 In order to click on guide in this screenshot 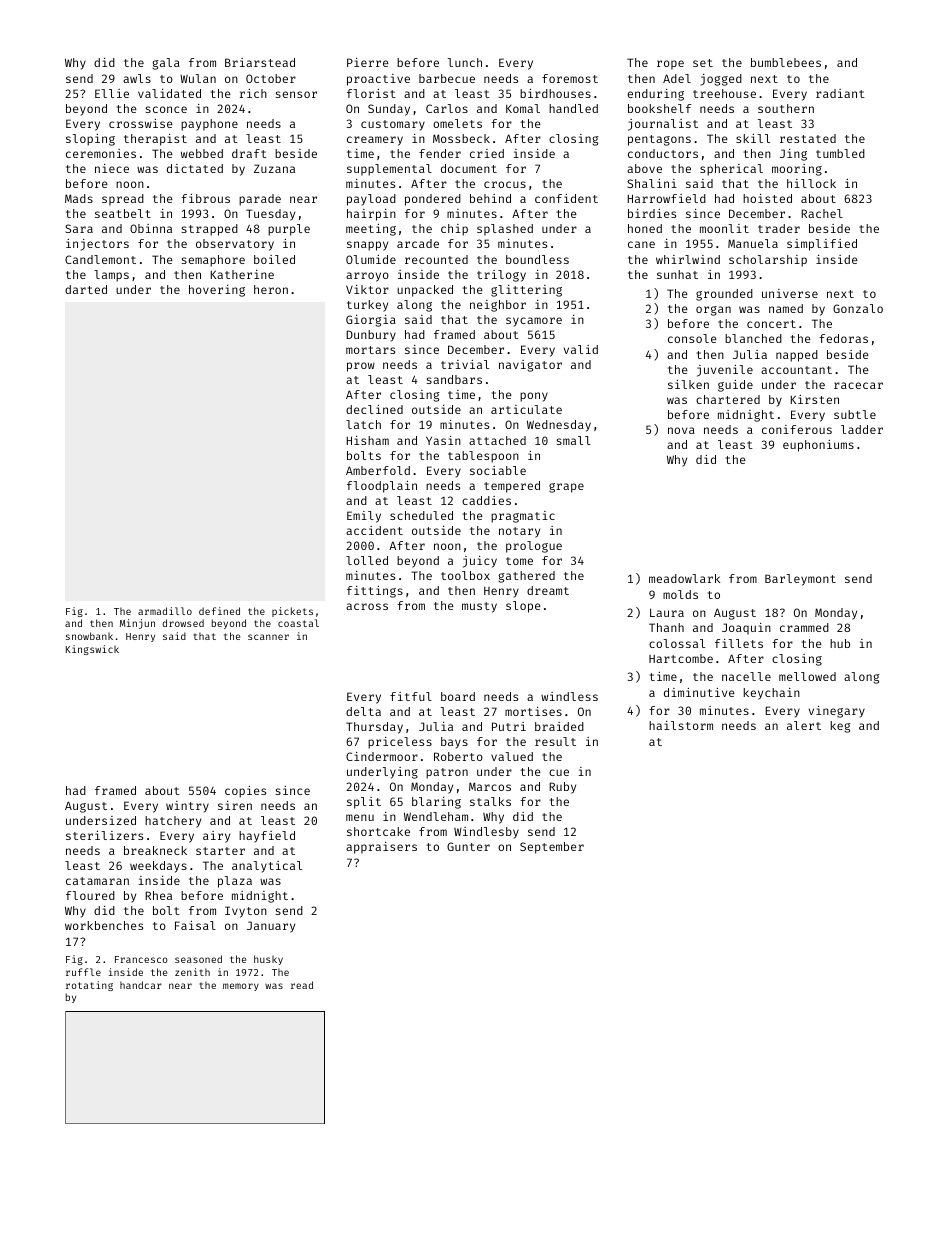, I will do `click(735, 386)`.
